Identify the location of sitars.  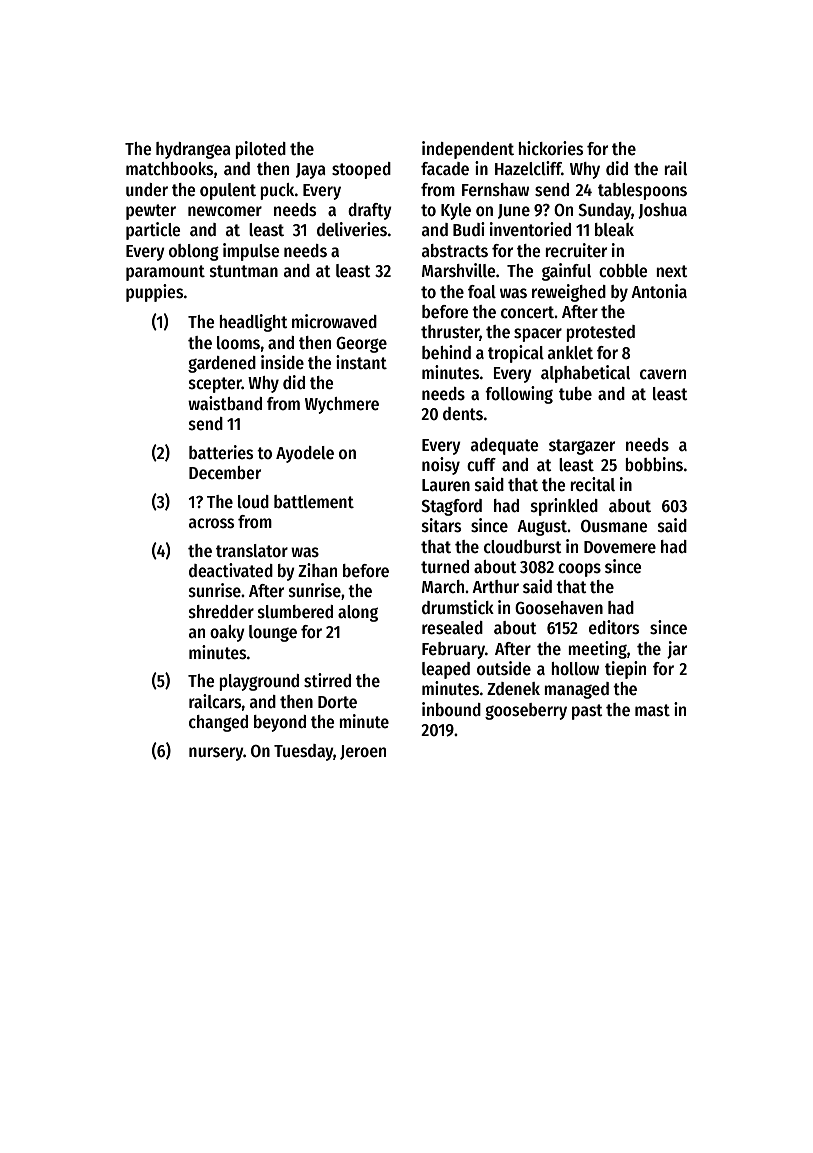
(441, 525).
